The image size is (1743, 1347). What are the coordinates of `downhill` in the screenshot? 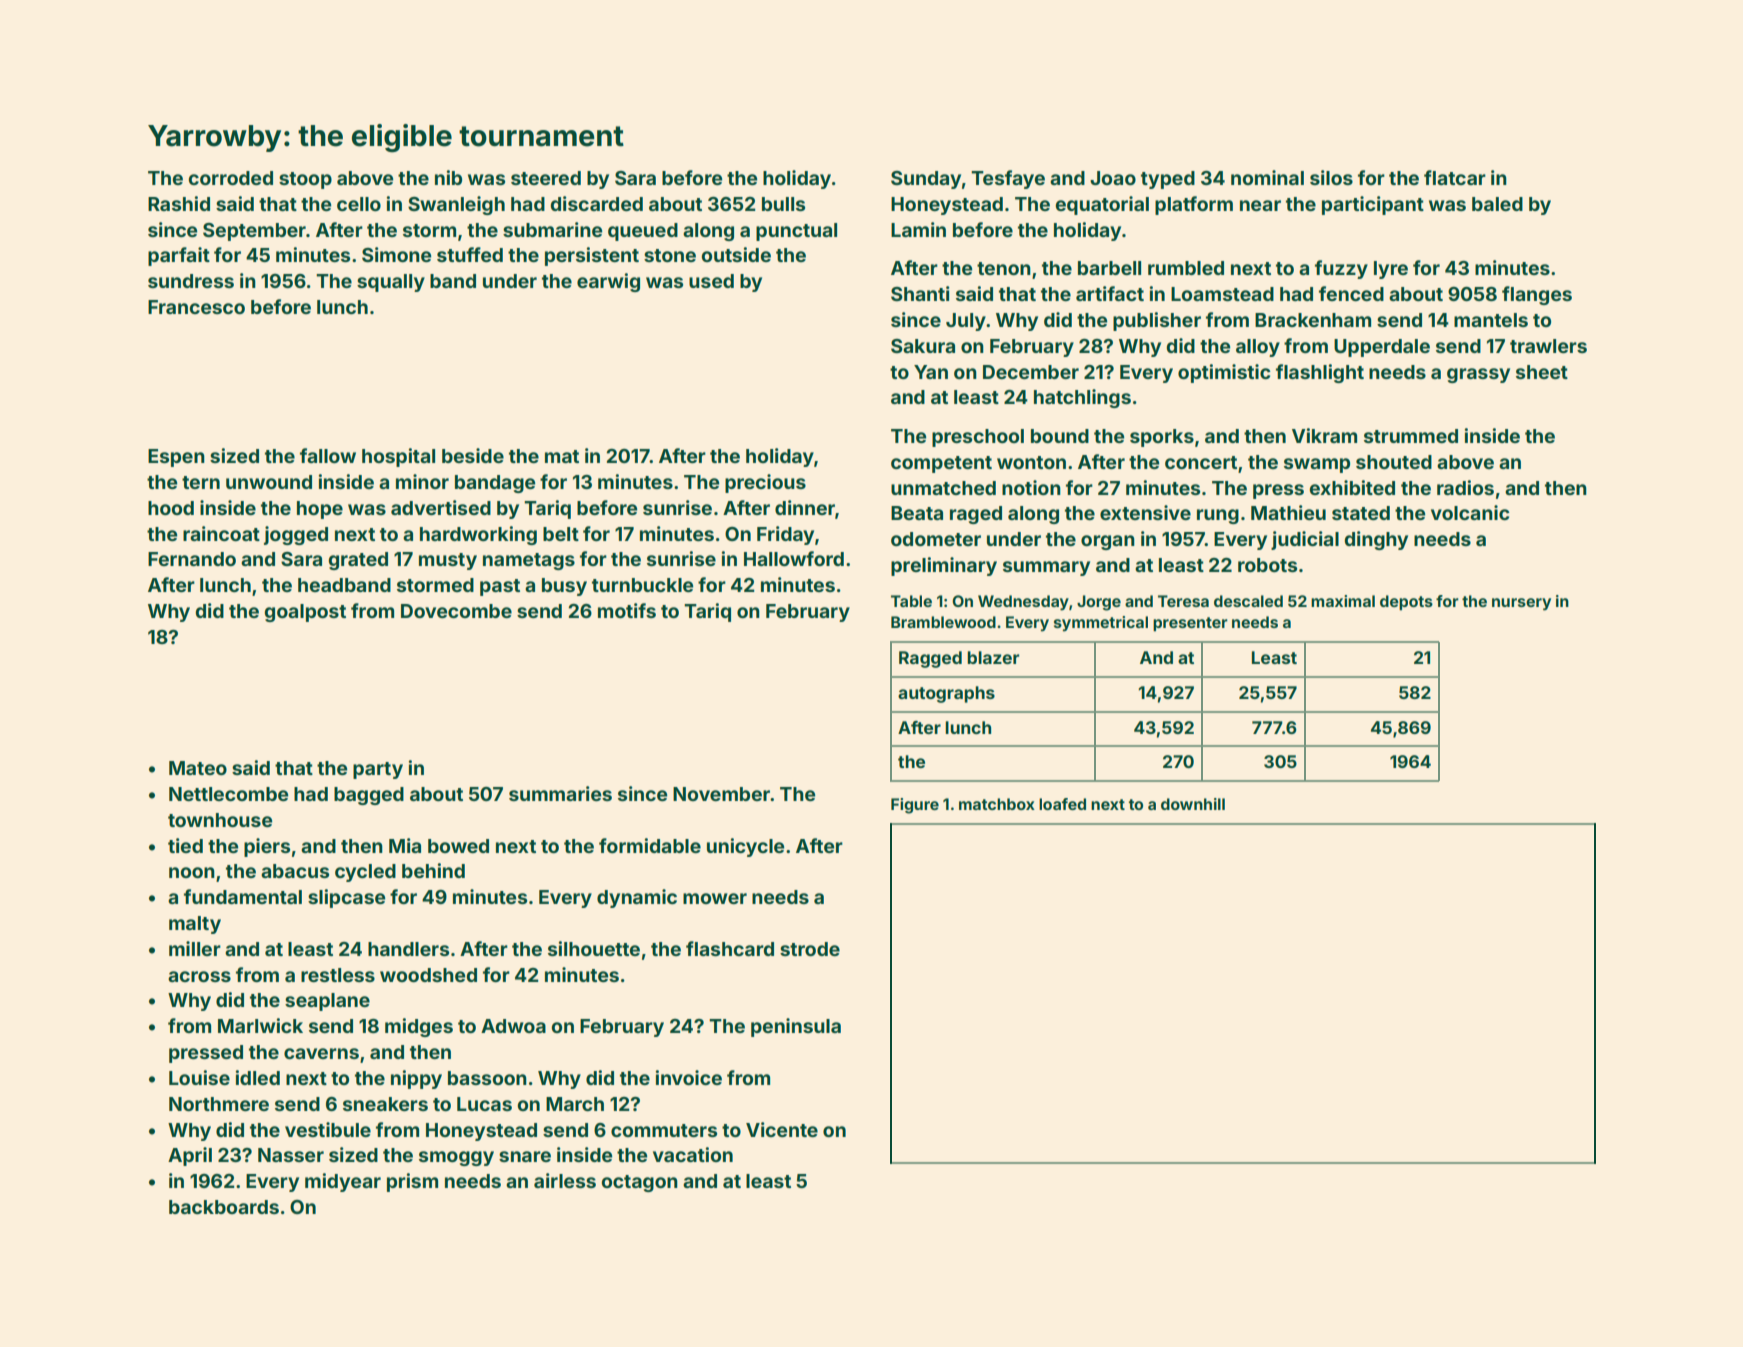 It's located at (1193, 804).
